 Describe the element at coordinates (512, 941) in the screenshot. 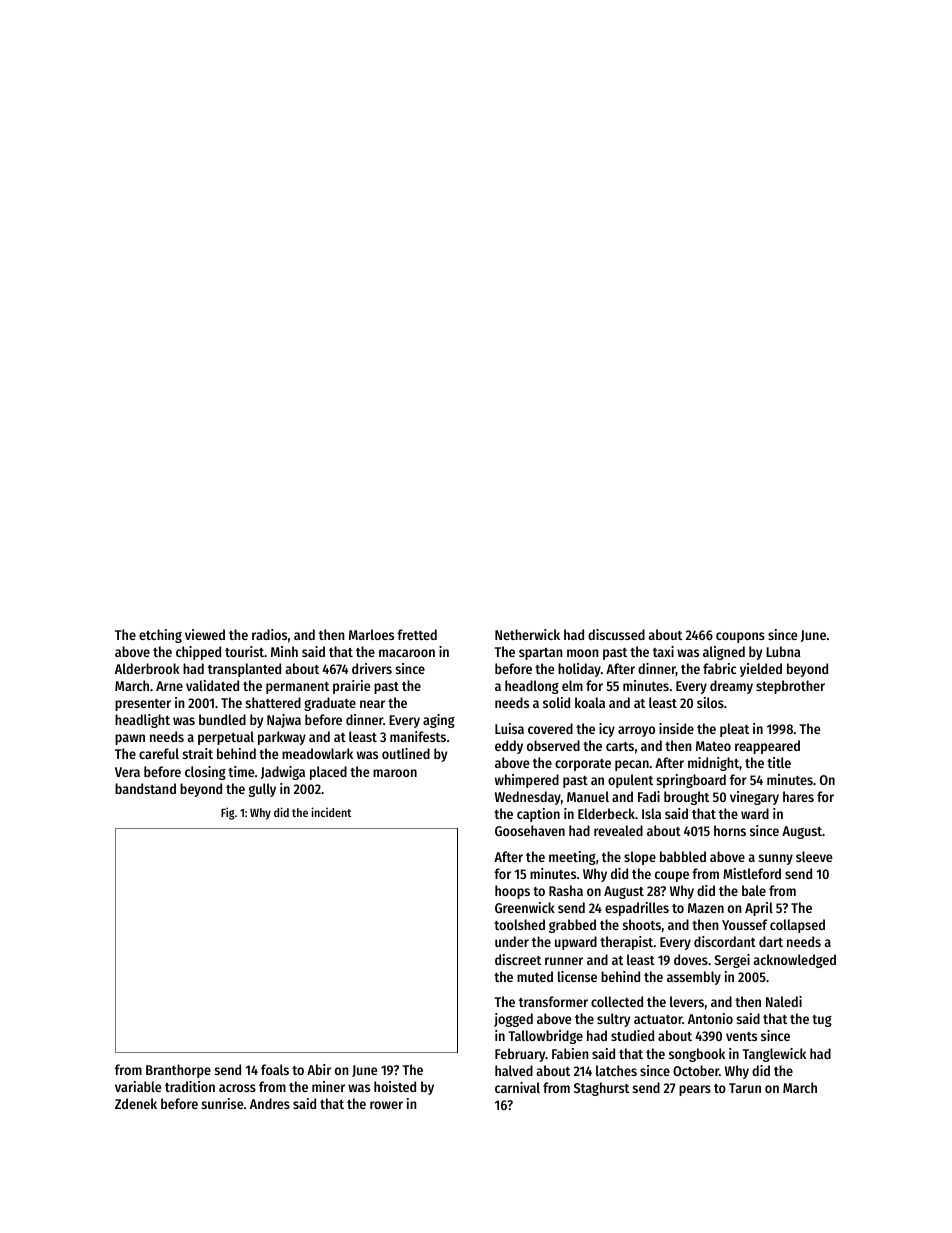

I see `under` at that location.
